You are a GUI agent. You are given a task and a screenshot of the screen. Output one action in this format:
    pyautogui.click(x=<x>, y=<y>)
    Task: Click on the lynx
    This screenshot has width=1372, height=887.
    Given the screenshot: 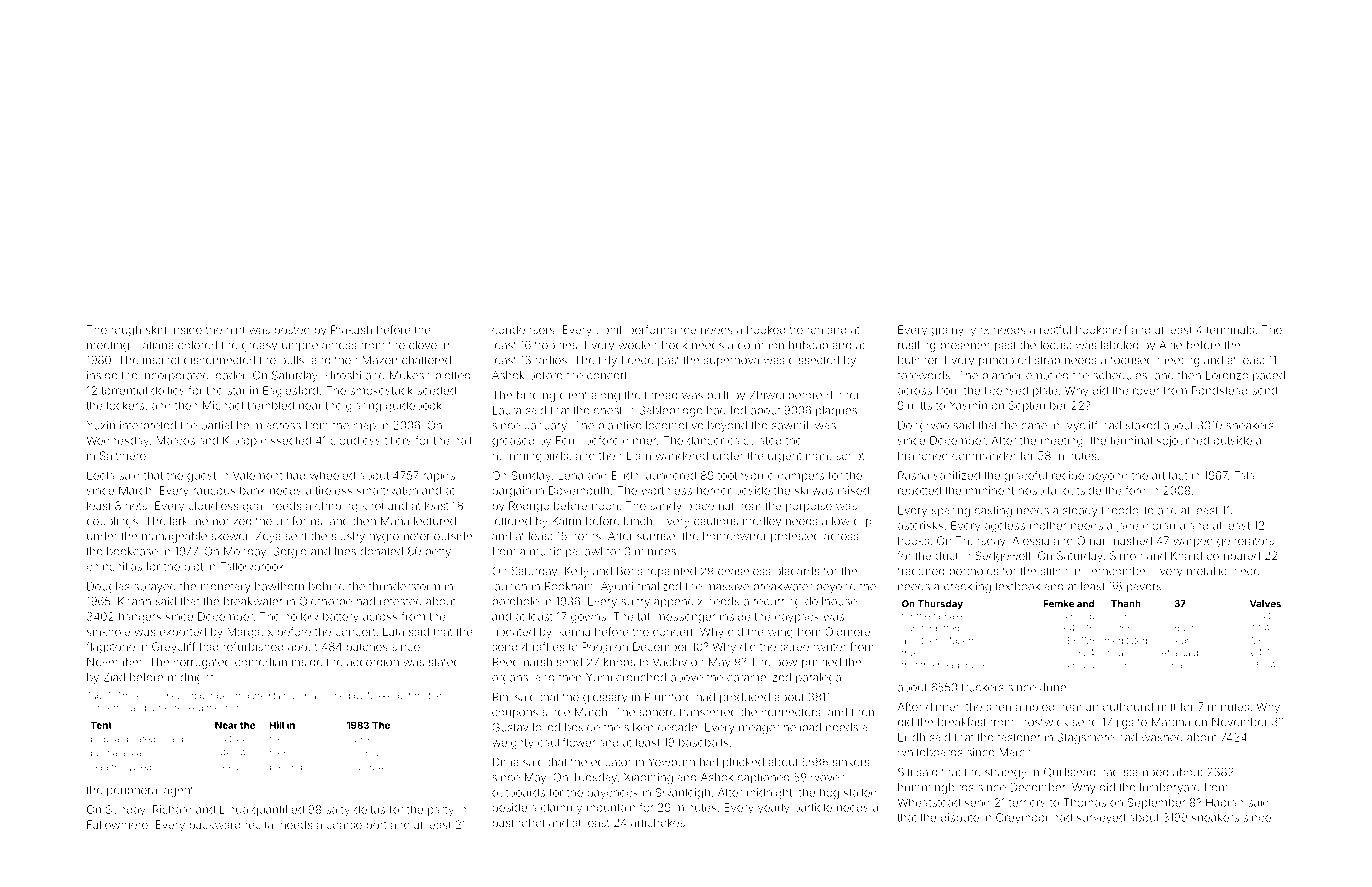 What is the action you would take?
    pyautogui.click(x=978, y=331)
